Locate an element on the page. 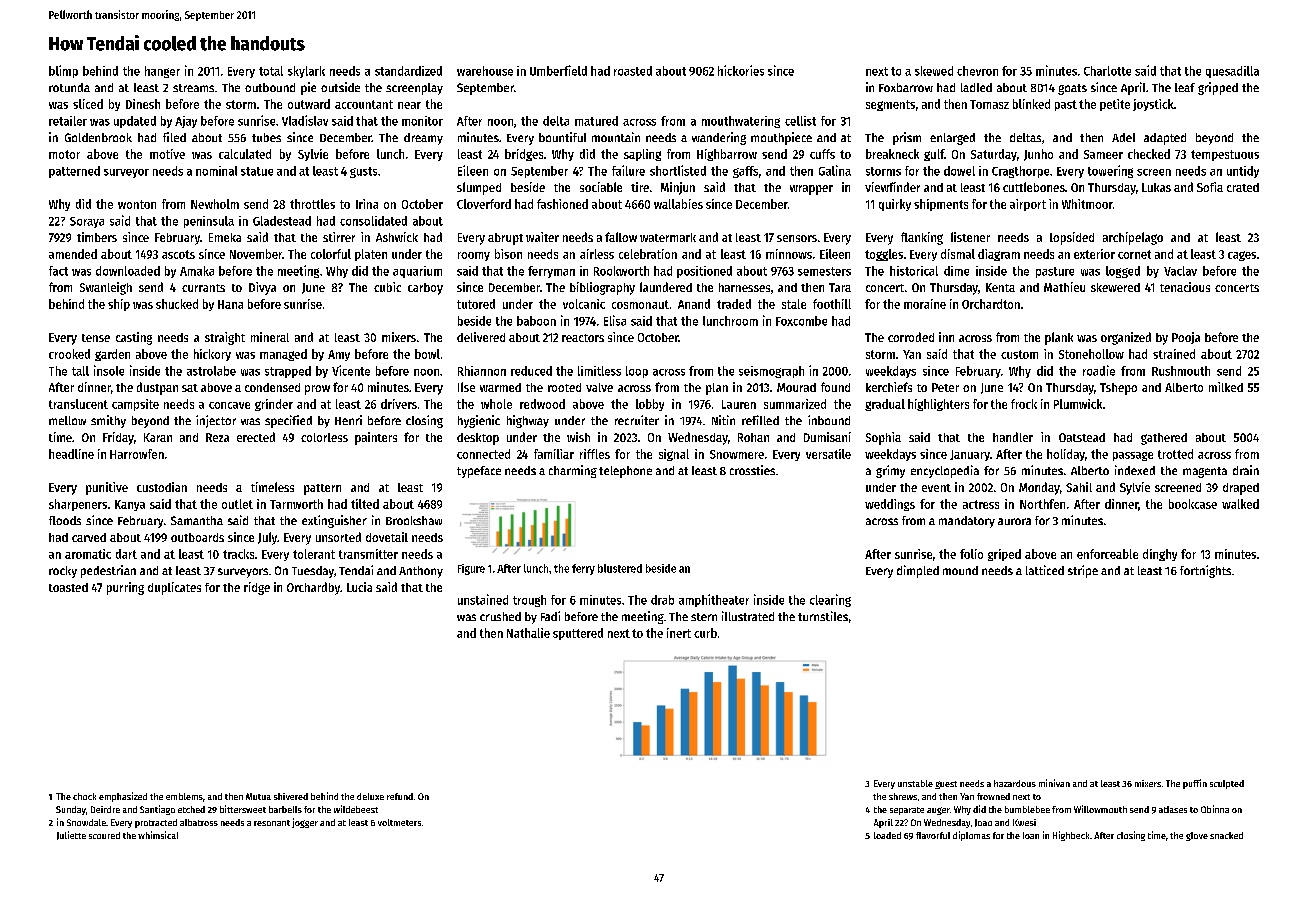 The width and height of the document is (1308, 924). emblems is located at coordinates (184, 796).
